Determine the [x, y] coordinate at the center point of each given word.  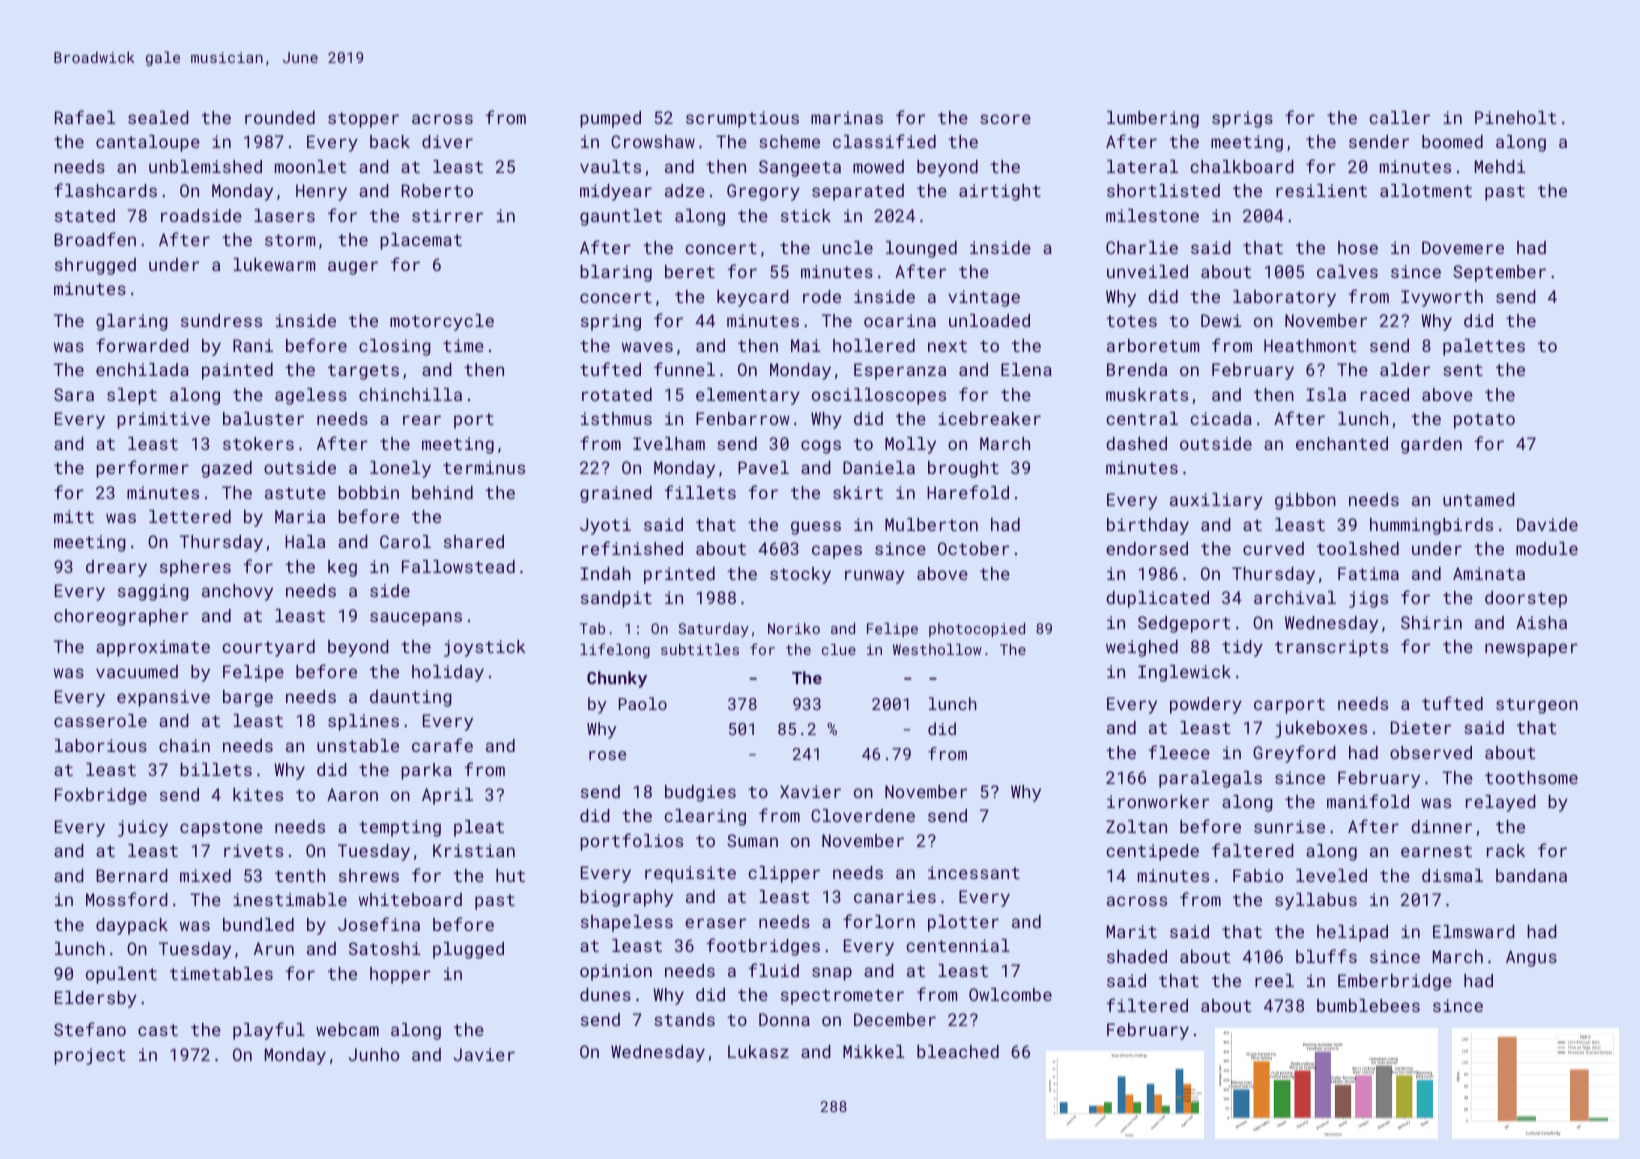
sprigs [1242, 119]
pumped [610, 119]
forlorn [879, 921]
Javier [484, 1054]
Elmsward [1474, 931]
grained [616, 494]
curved [1273, 548]
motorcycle [442, 322]
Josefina [379, 924]
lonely [400, 469]
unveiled [1147, 271]
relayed [1501, 803]
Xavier [810, 791]
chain [184, 745]
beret [690, 271]
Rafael [85, 117]
